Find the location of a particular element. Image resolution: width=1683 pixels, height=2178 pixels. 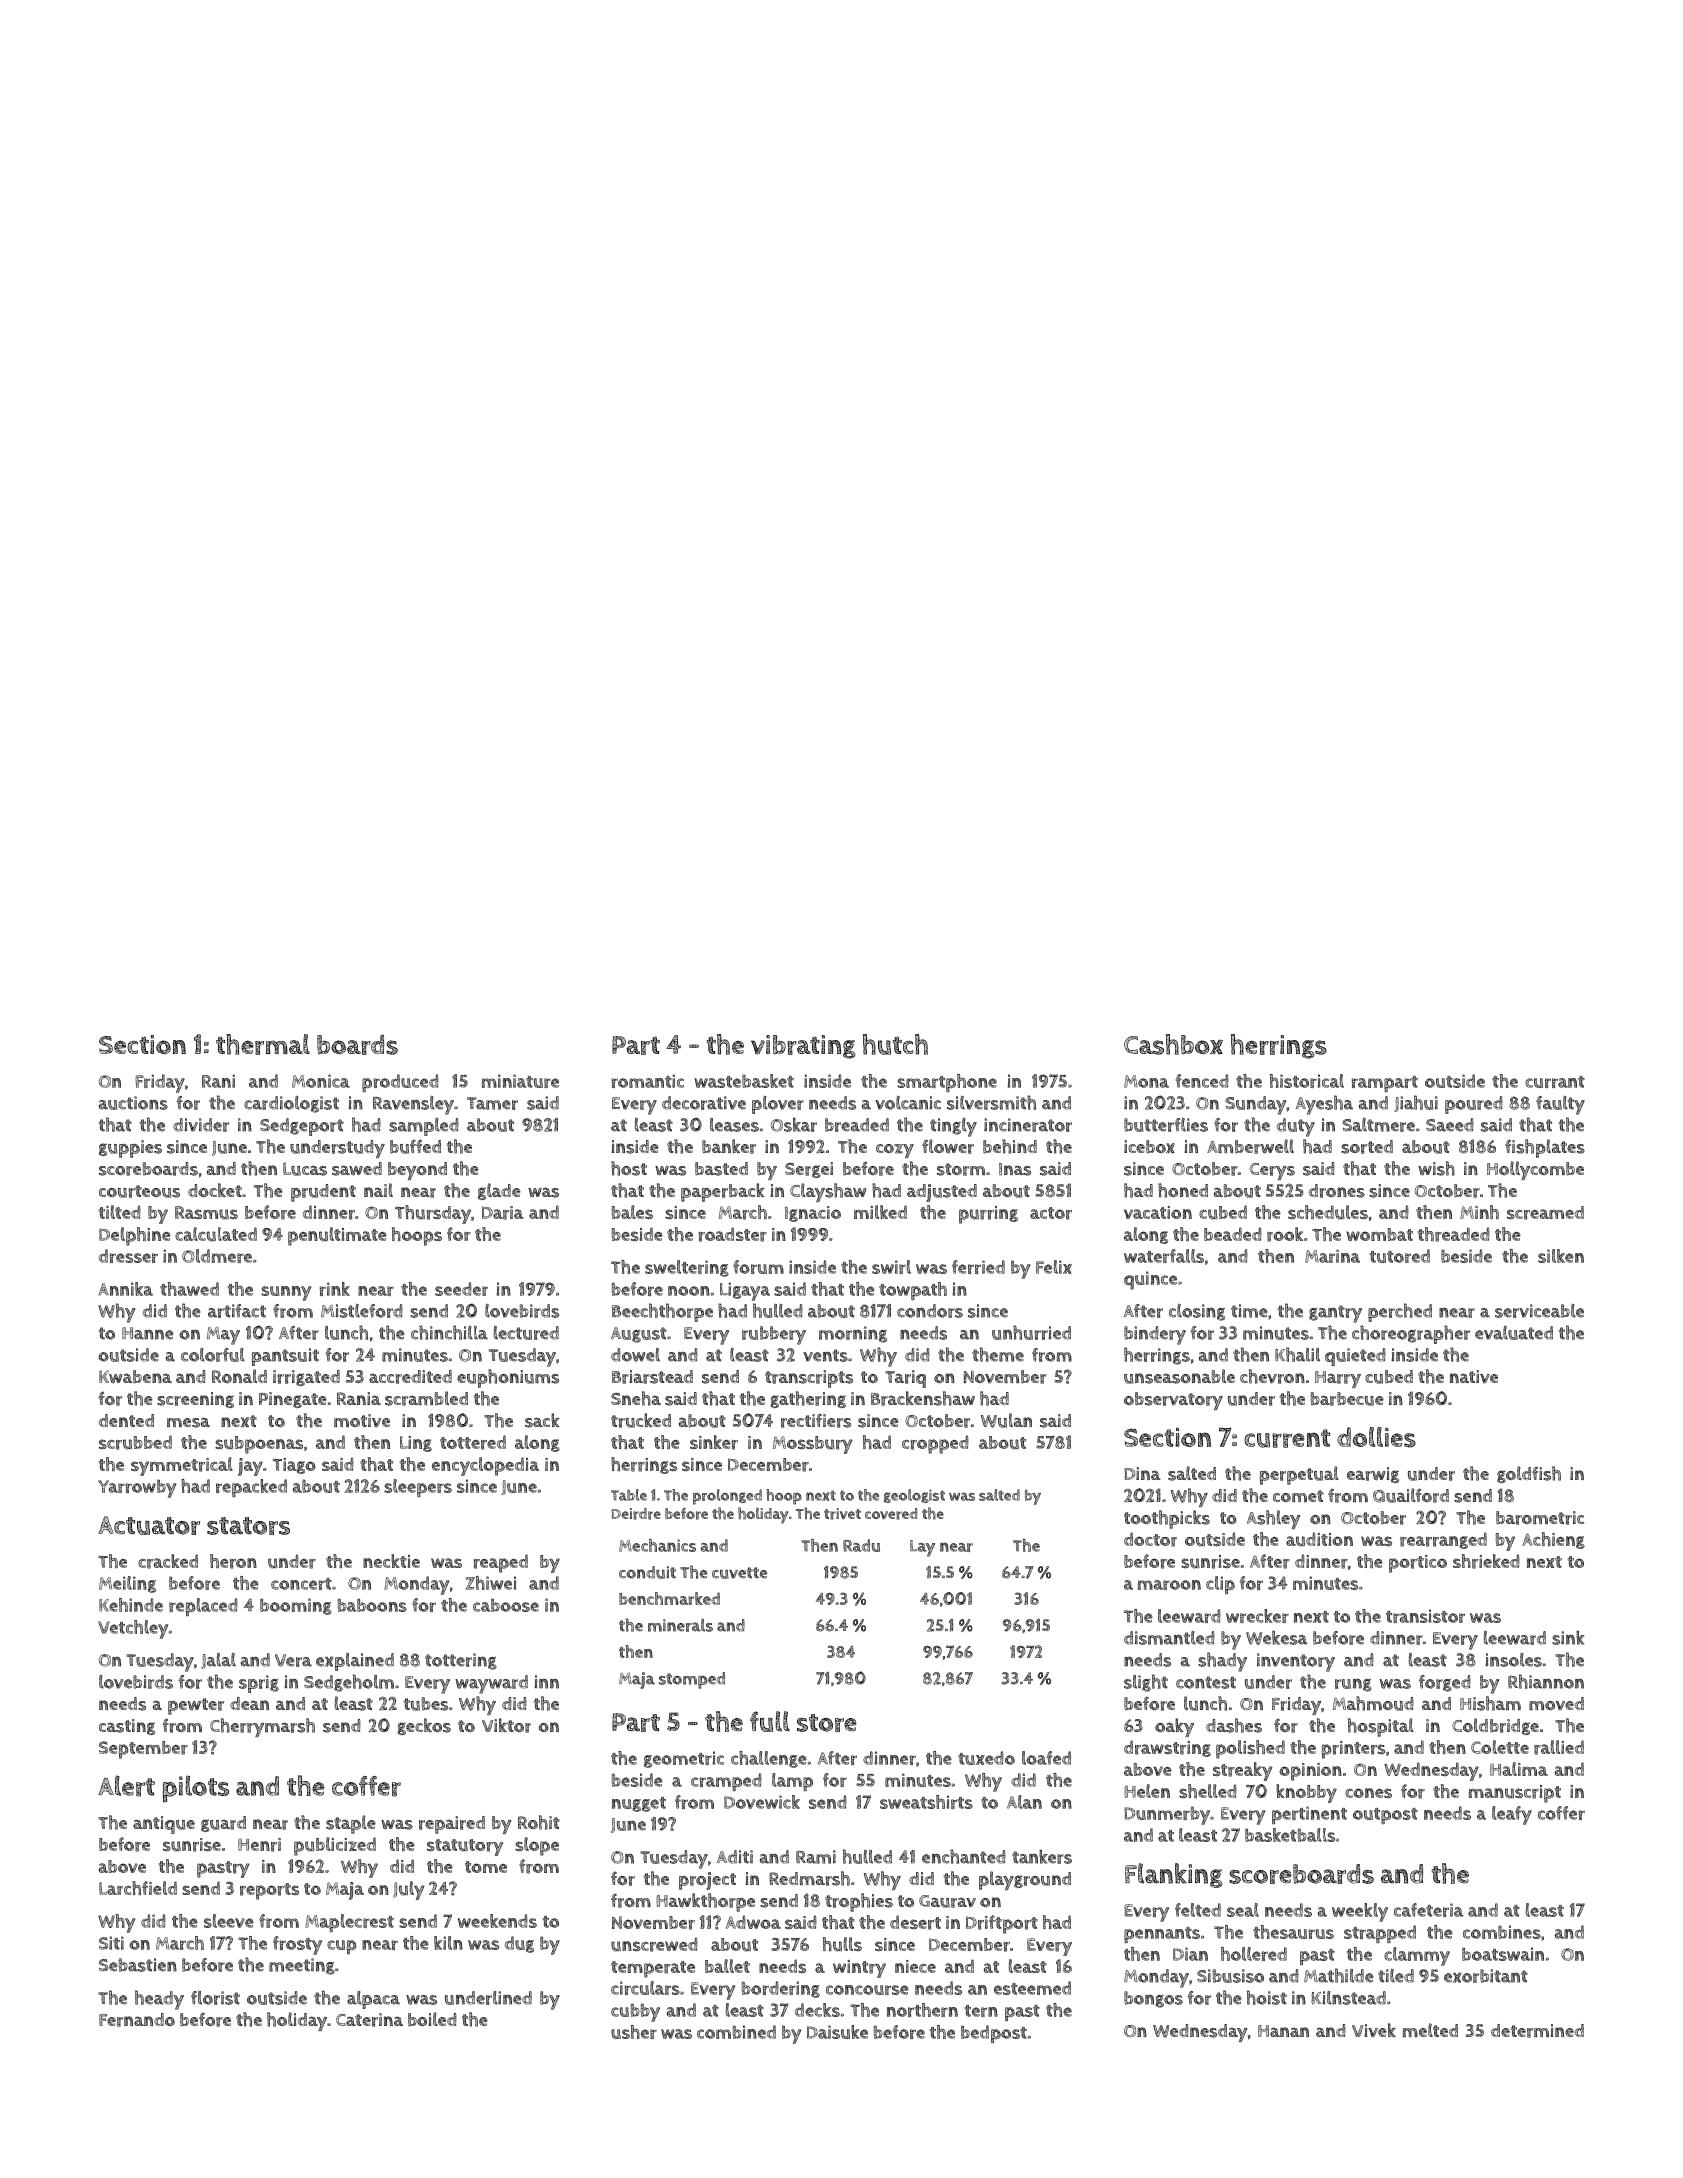

actor is located at coordinates (1051, 1213).
